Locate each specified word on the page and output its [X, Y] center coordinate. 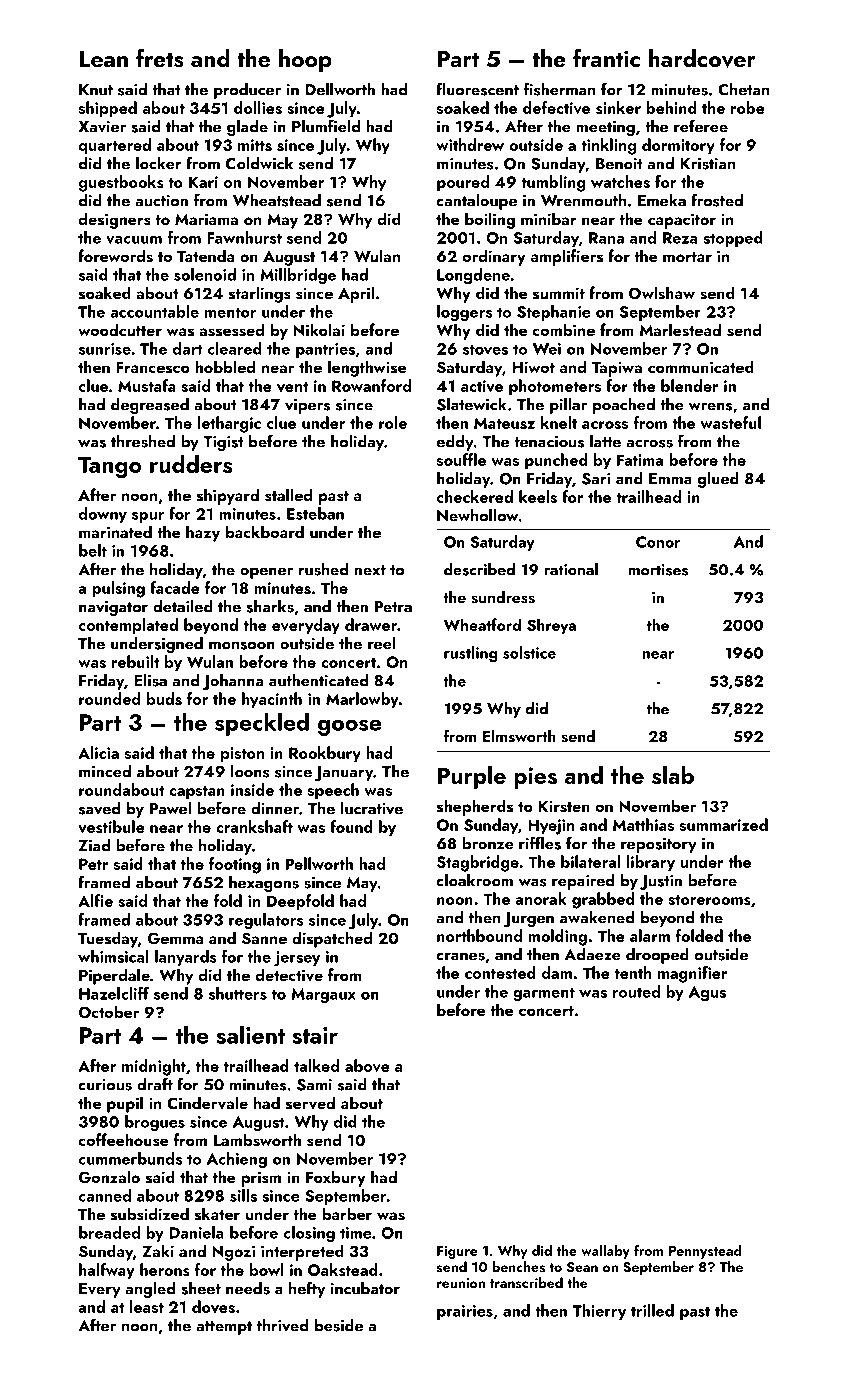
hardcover [702, 58]
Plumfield [326, 126]
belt [93, 550]
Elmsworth [519, 736]
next [370, 570]
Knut [96, 90]
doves [213, 1306]
